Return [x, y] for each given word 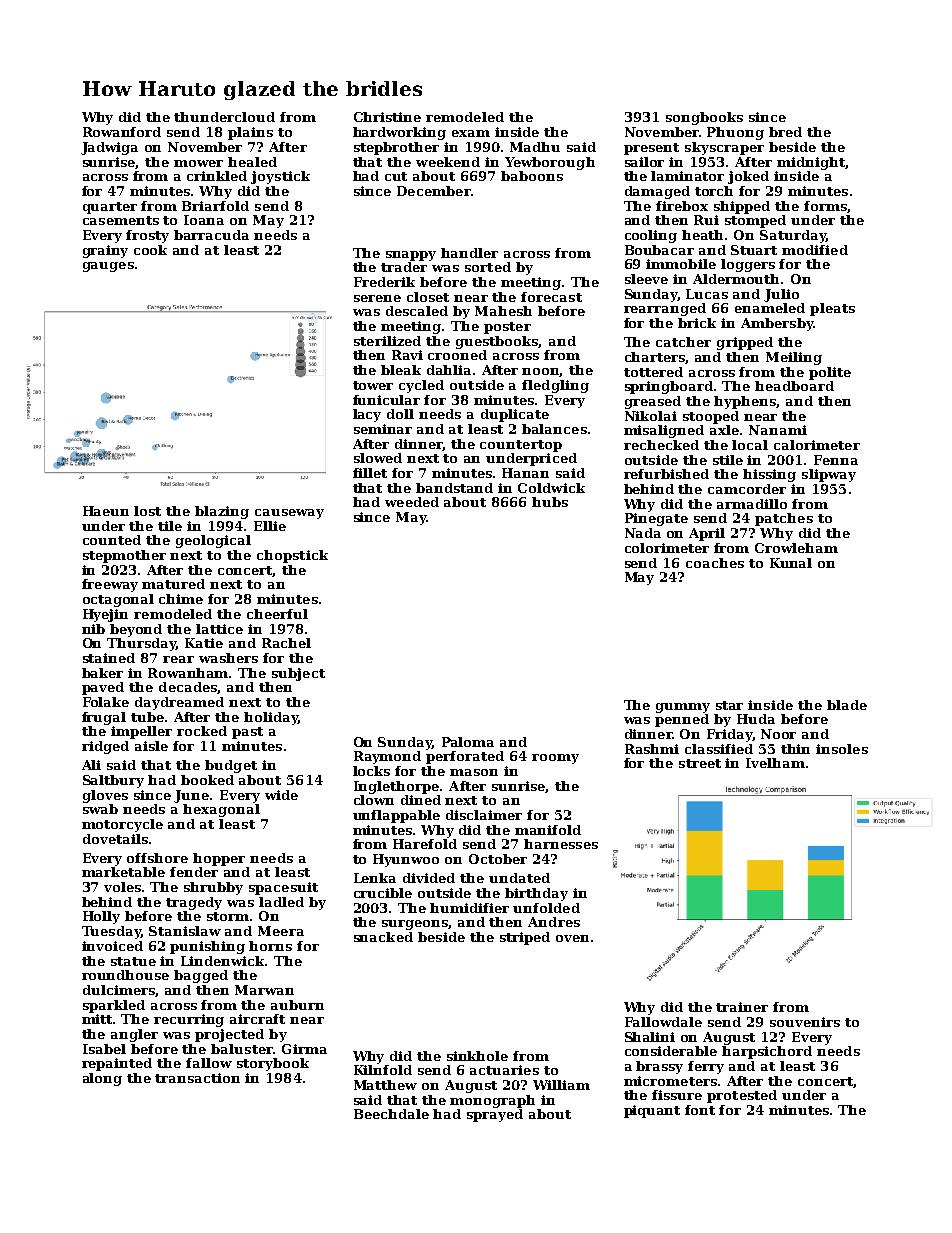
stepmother [124, 556]
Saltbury [113, 781]
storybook [273, 1064]
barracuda [211, 235]
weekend [448, 162]
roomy [555, 759]
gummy [683, 708]
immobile [681, 264]
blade [847, 705]
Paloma [468, 742]
